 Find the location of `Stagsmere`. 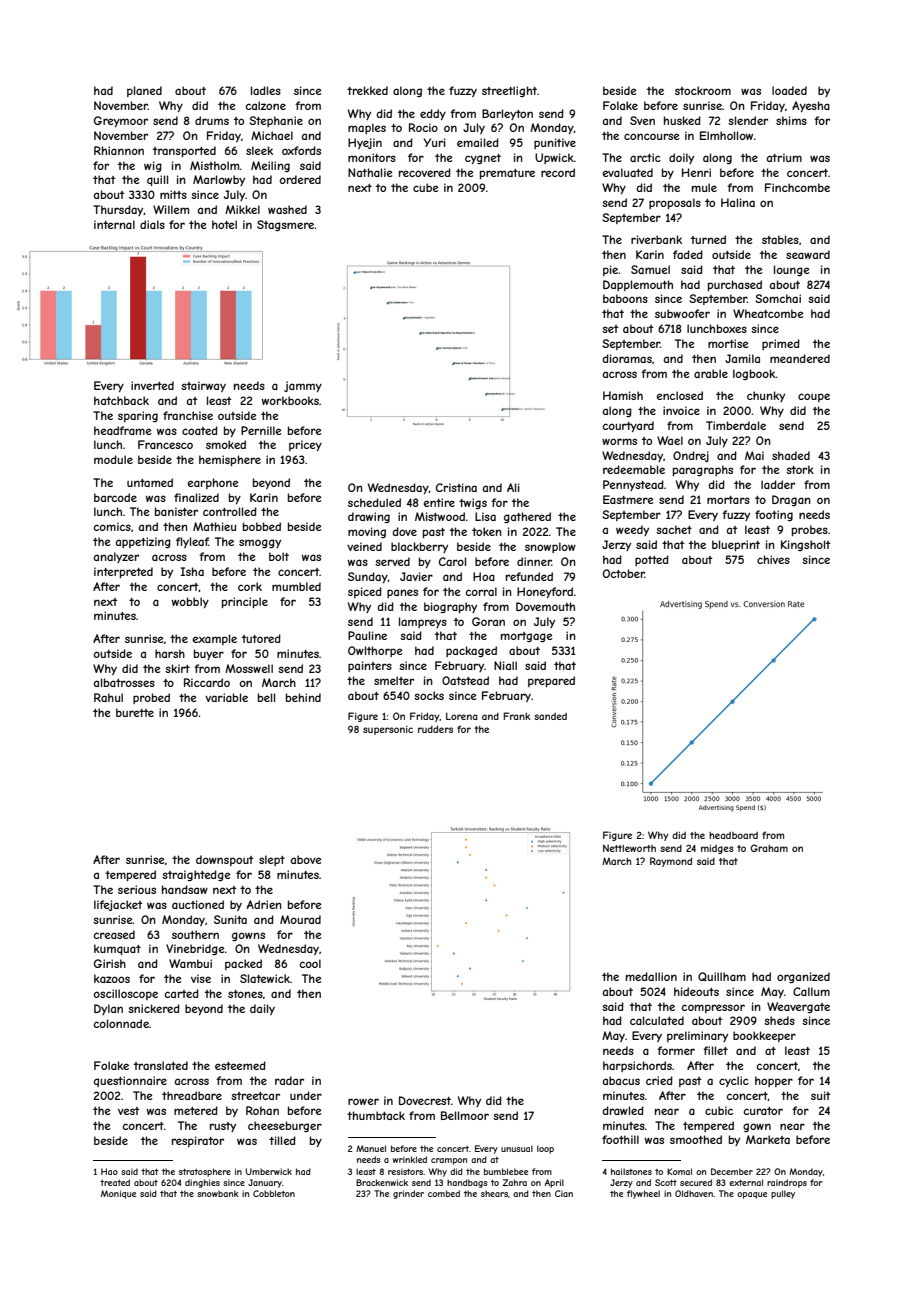

Stagsmere is located at coordinates (286, 225).
